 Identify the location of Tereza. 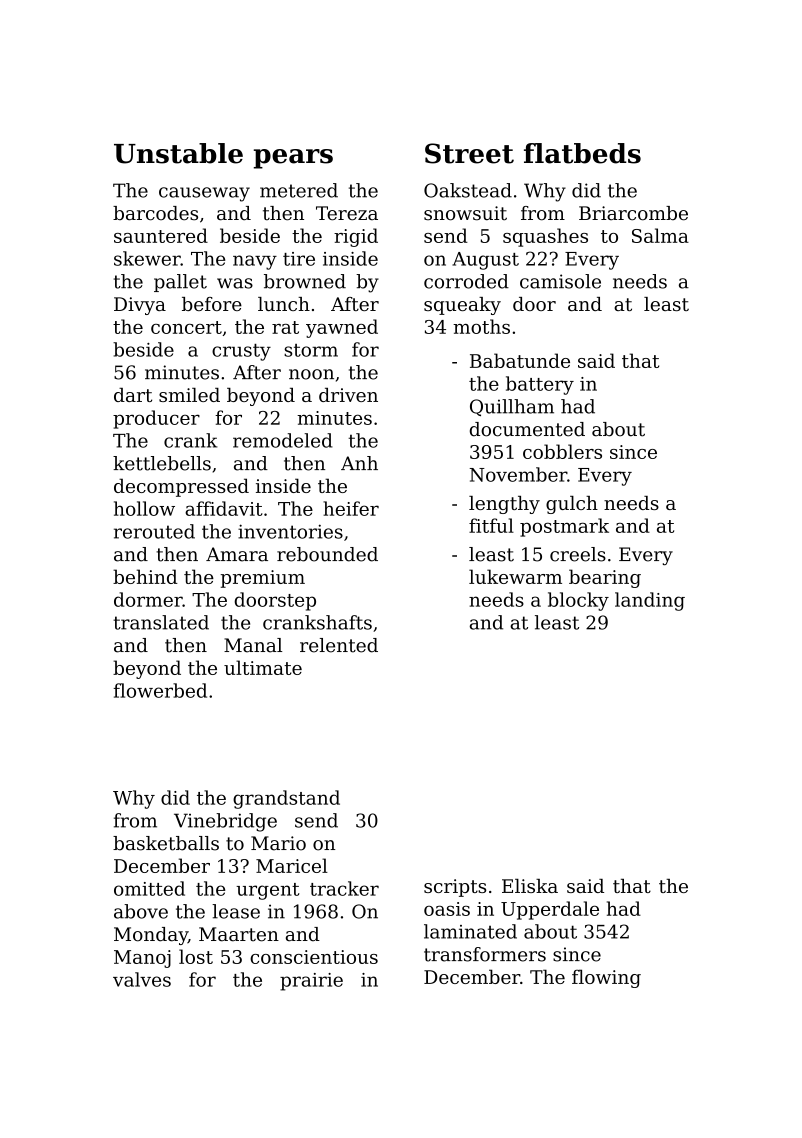
(347, 213).
